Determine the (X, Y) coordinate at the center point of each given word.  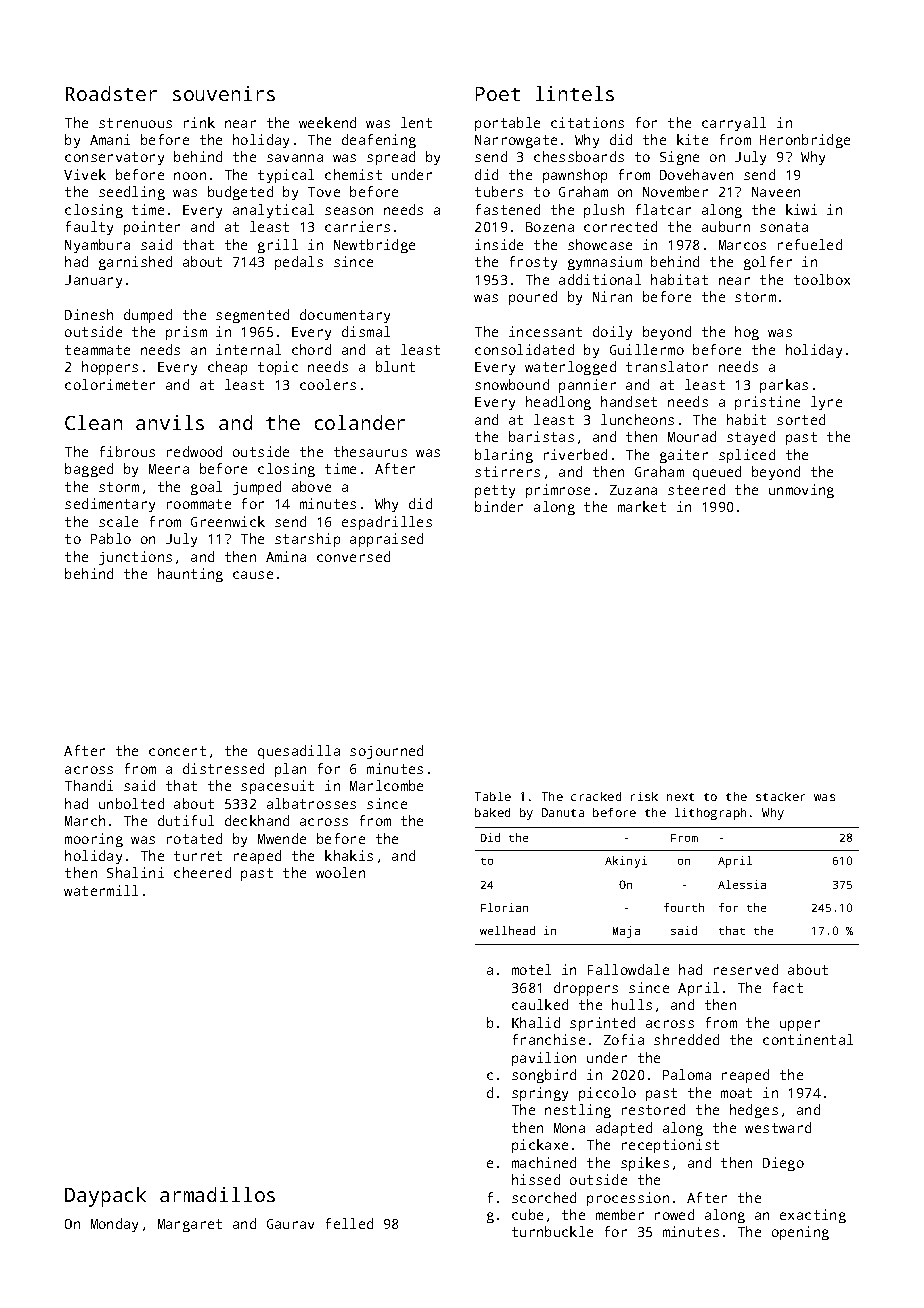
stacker (780, 796)
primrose (558, 491)
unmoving (801, 491)
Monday (114, 1225)
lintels (575, 93)
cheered (202, 872)
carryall (734, 124)
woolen (340, 872)
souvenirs (224, 93)
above (311, 486)
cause (253, 575)
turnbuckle (552, 1231)
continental (808, 1039)
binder (499, 506)
